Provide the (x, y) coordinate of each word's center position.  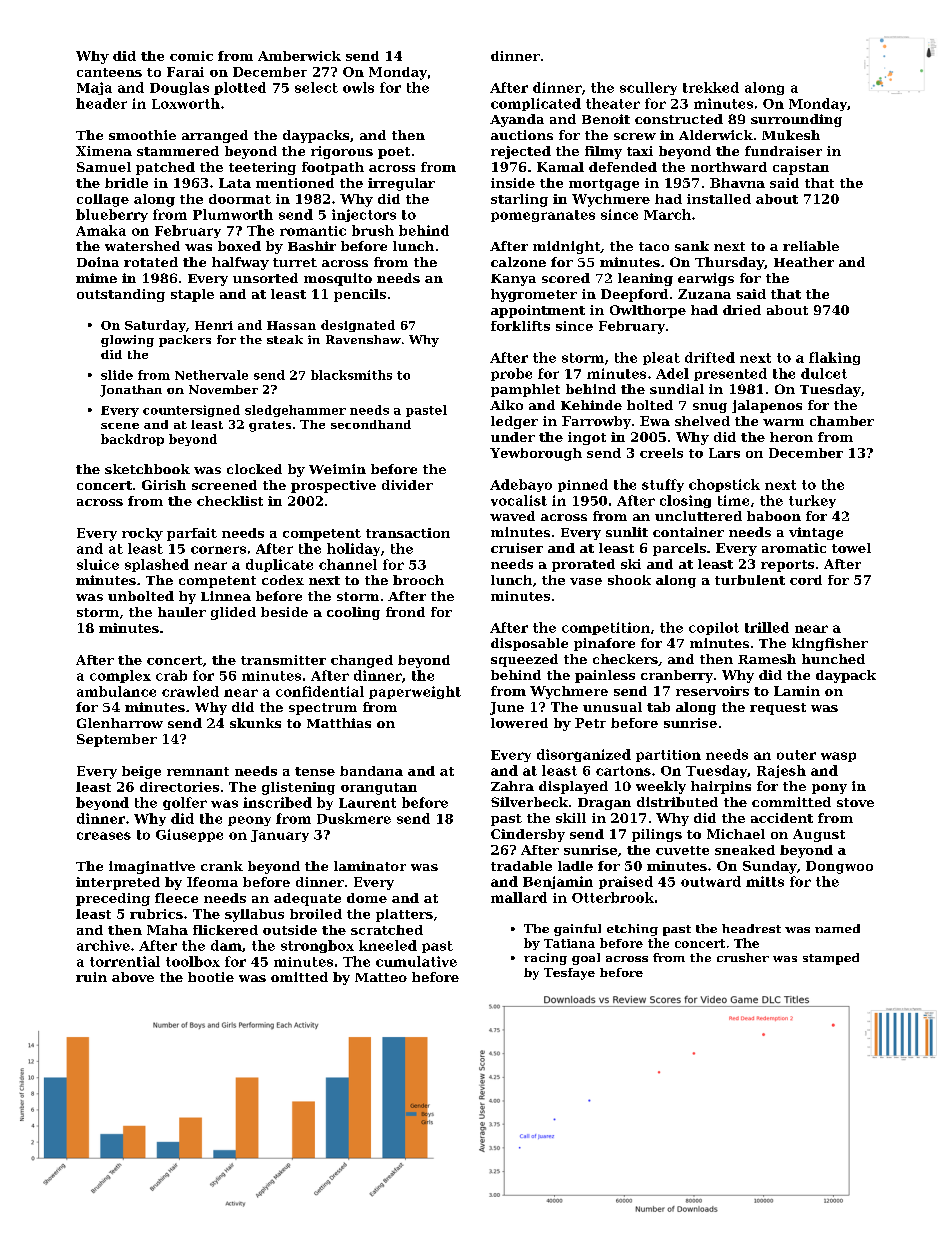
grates (270, 426)
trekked (711, 87)
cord (806, 580)
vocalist (519, 500)
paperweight (415, 692)
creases (104, 836)
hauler (182, 612)
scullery (648, 88)
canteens (109, 72)
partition (668, 756)
